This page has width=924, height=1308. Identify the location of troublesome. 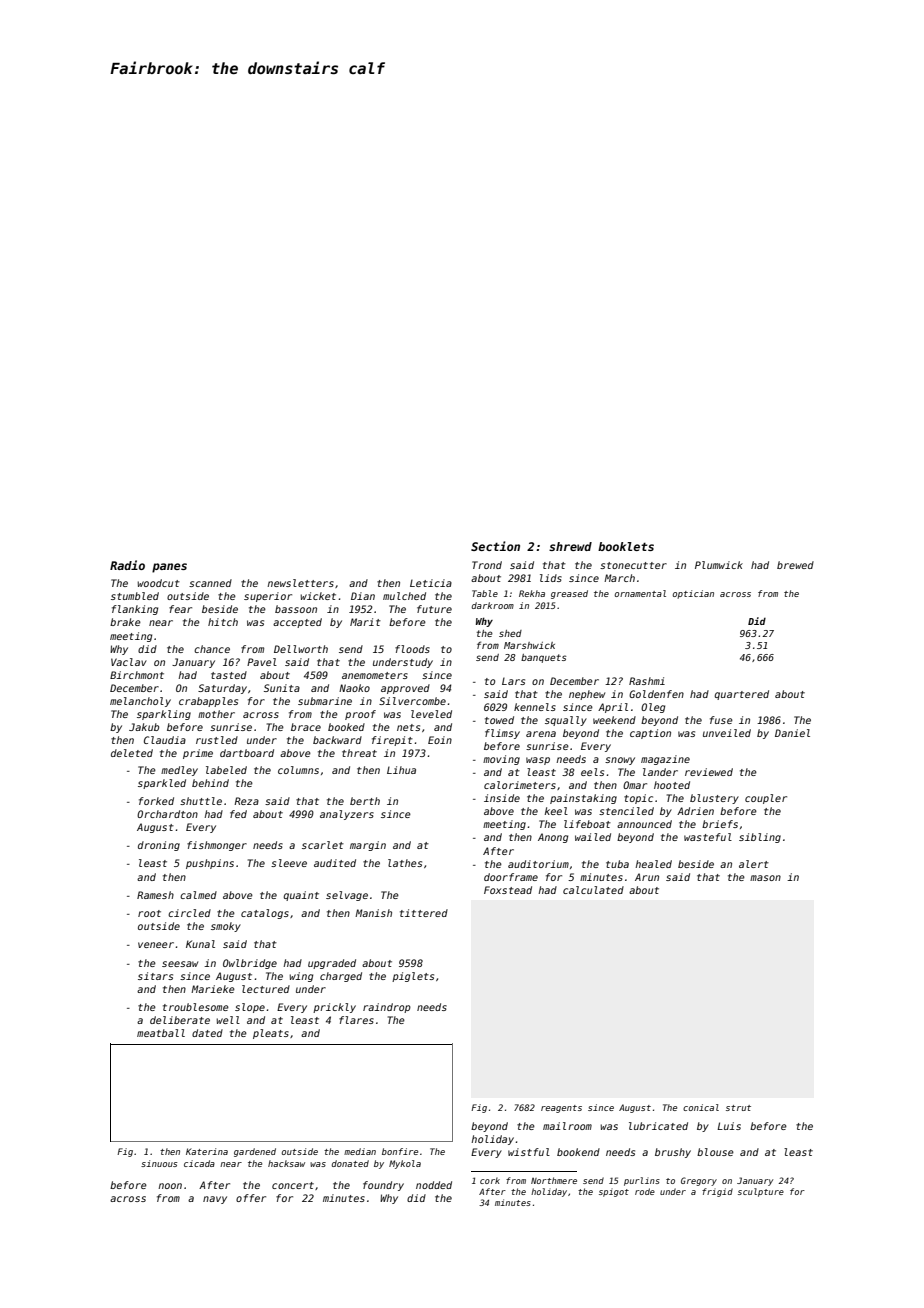
(196, 1007).
